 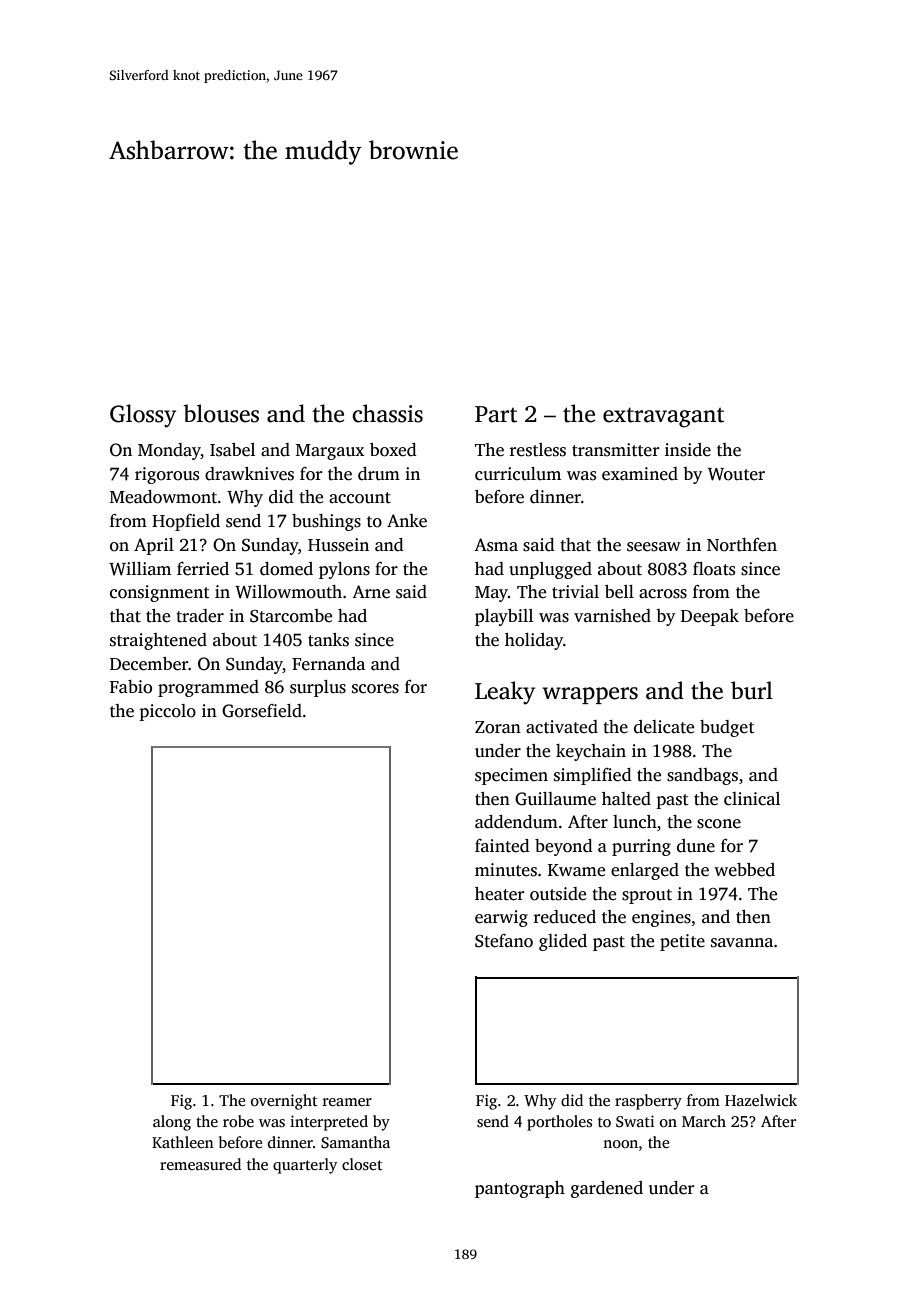 What do you see at coordinates (172, 1123) in the image?
I see `along` at bounding box center [172, 1123].
